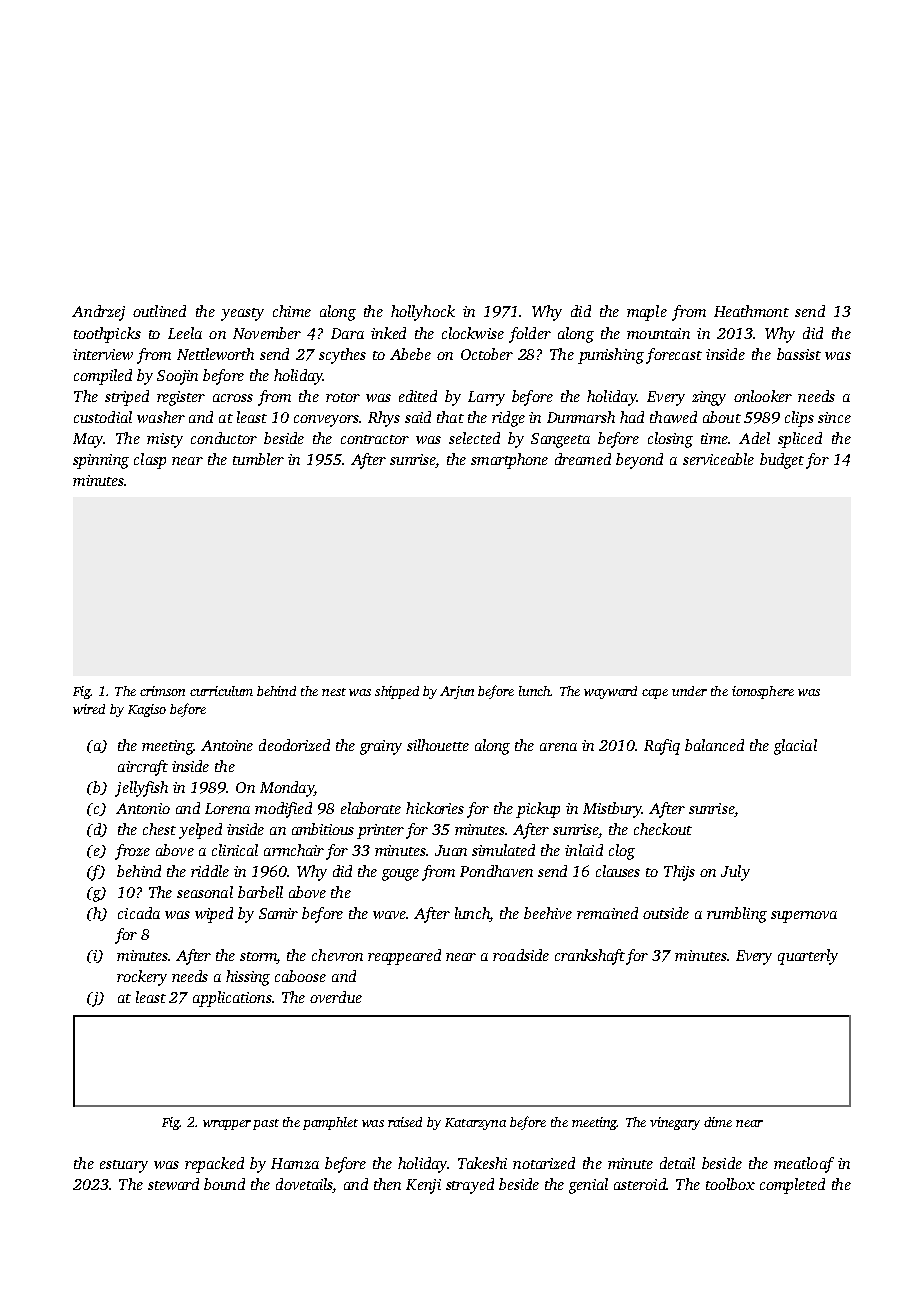 The height and width of the page is (1311, 924). I want to click on hissing, so click(248, 978).
